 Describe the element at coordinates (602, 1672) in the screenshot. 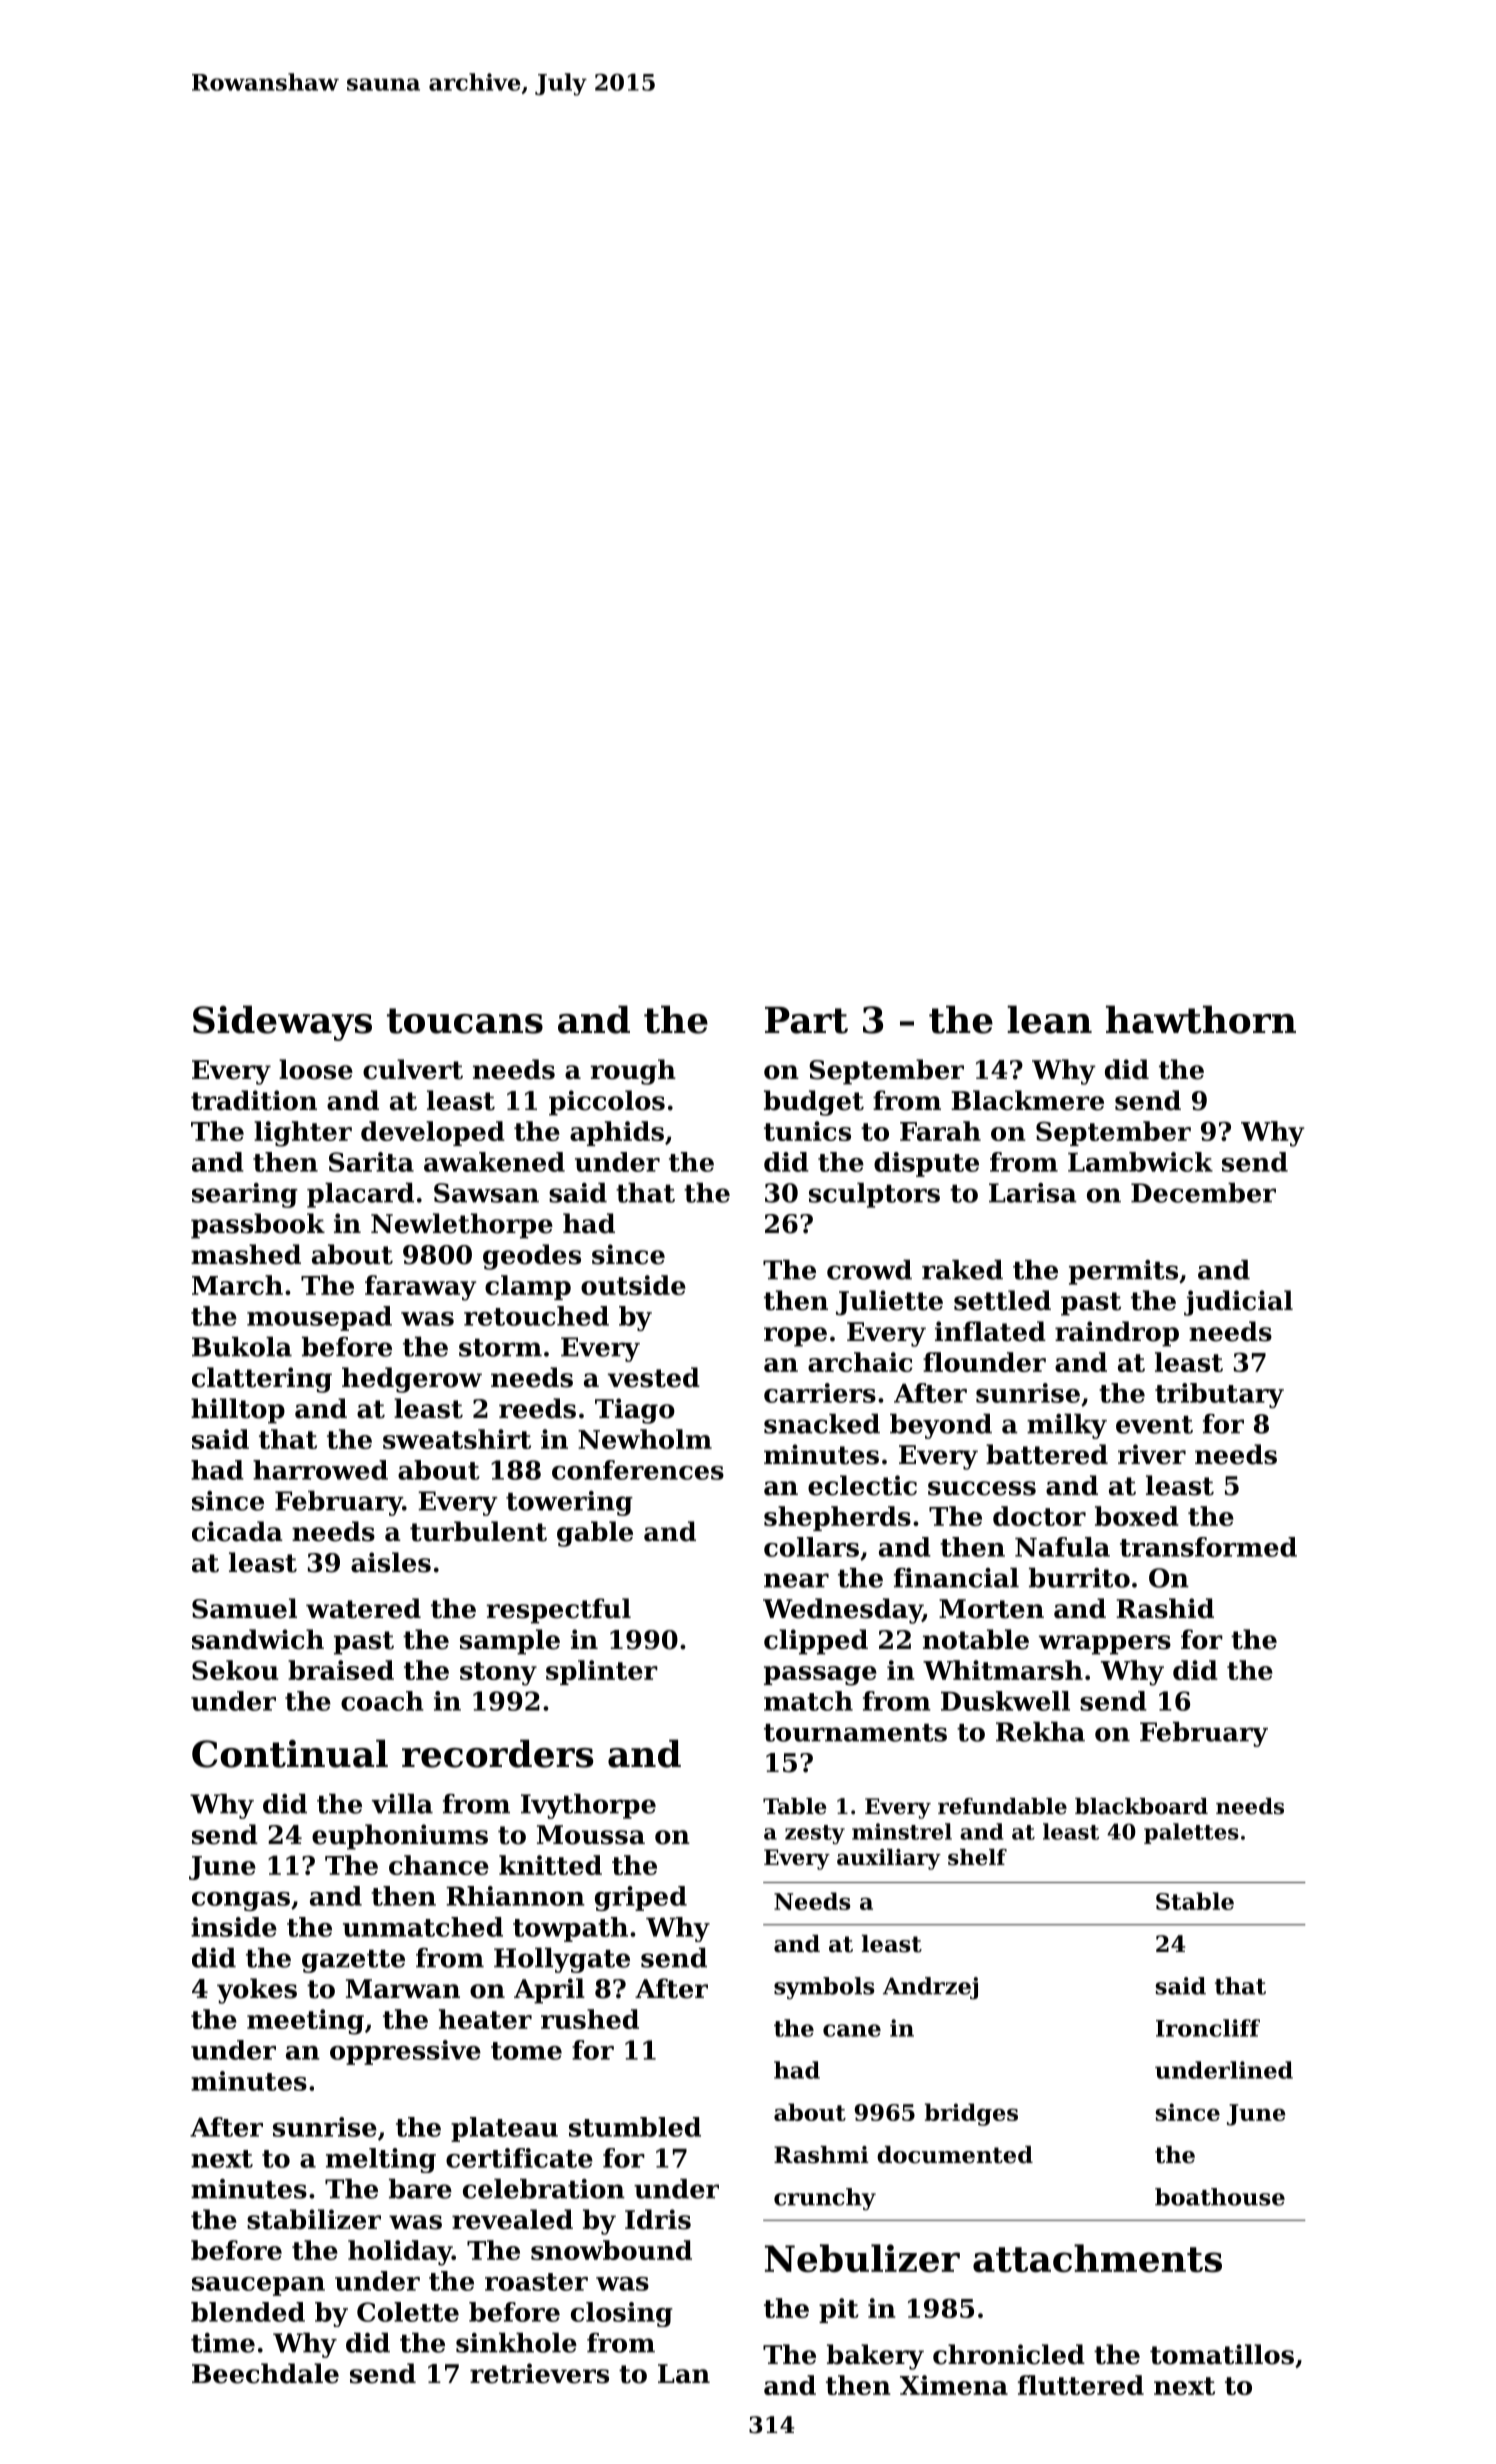

I see `splinter` at that location.
